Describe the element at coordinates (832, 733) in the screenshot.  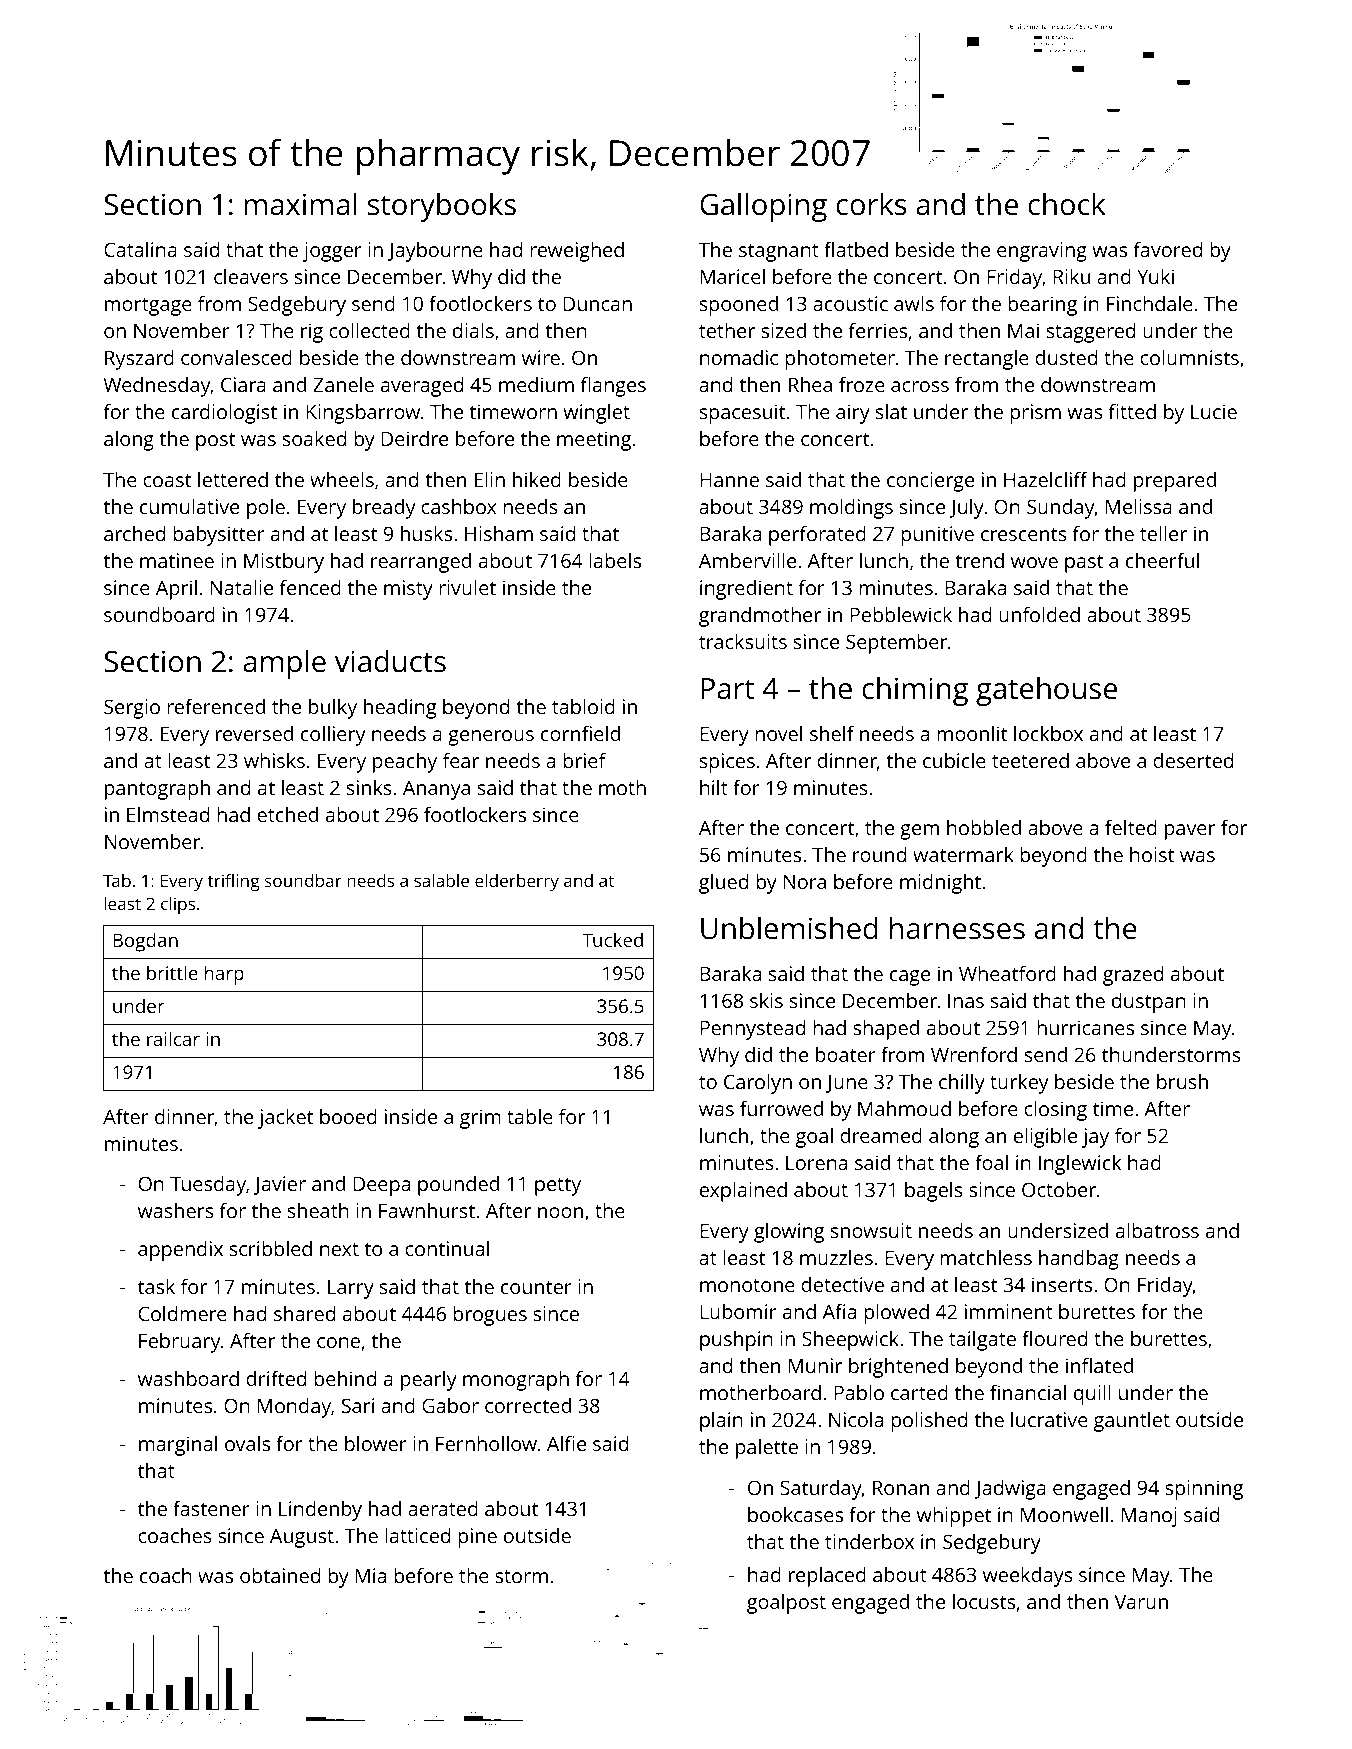
I see `shelf` at that location.
